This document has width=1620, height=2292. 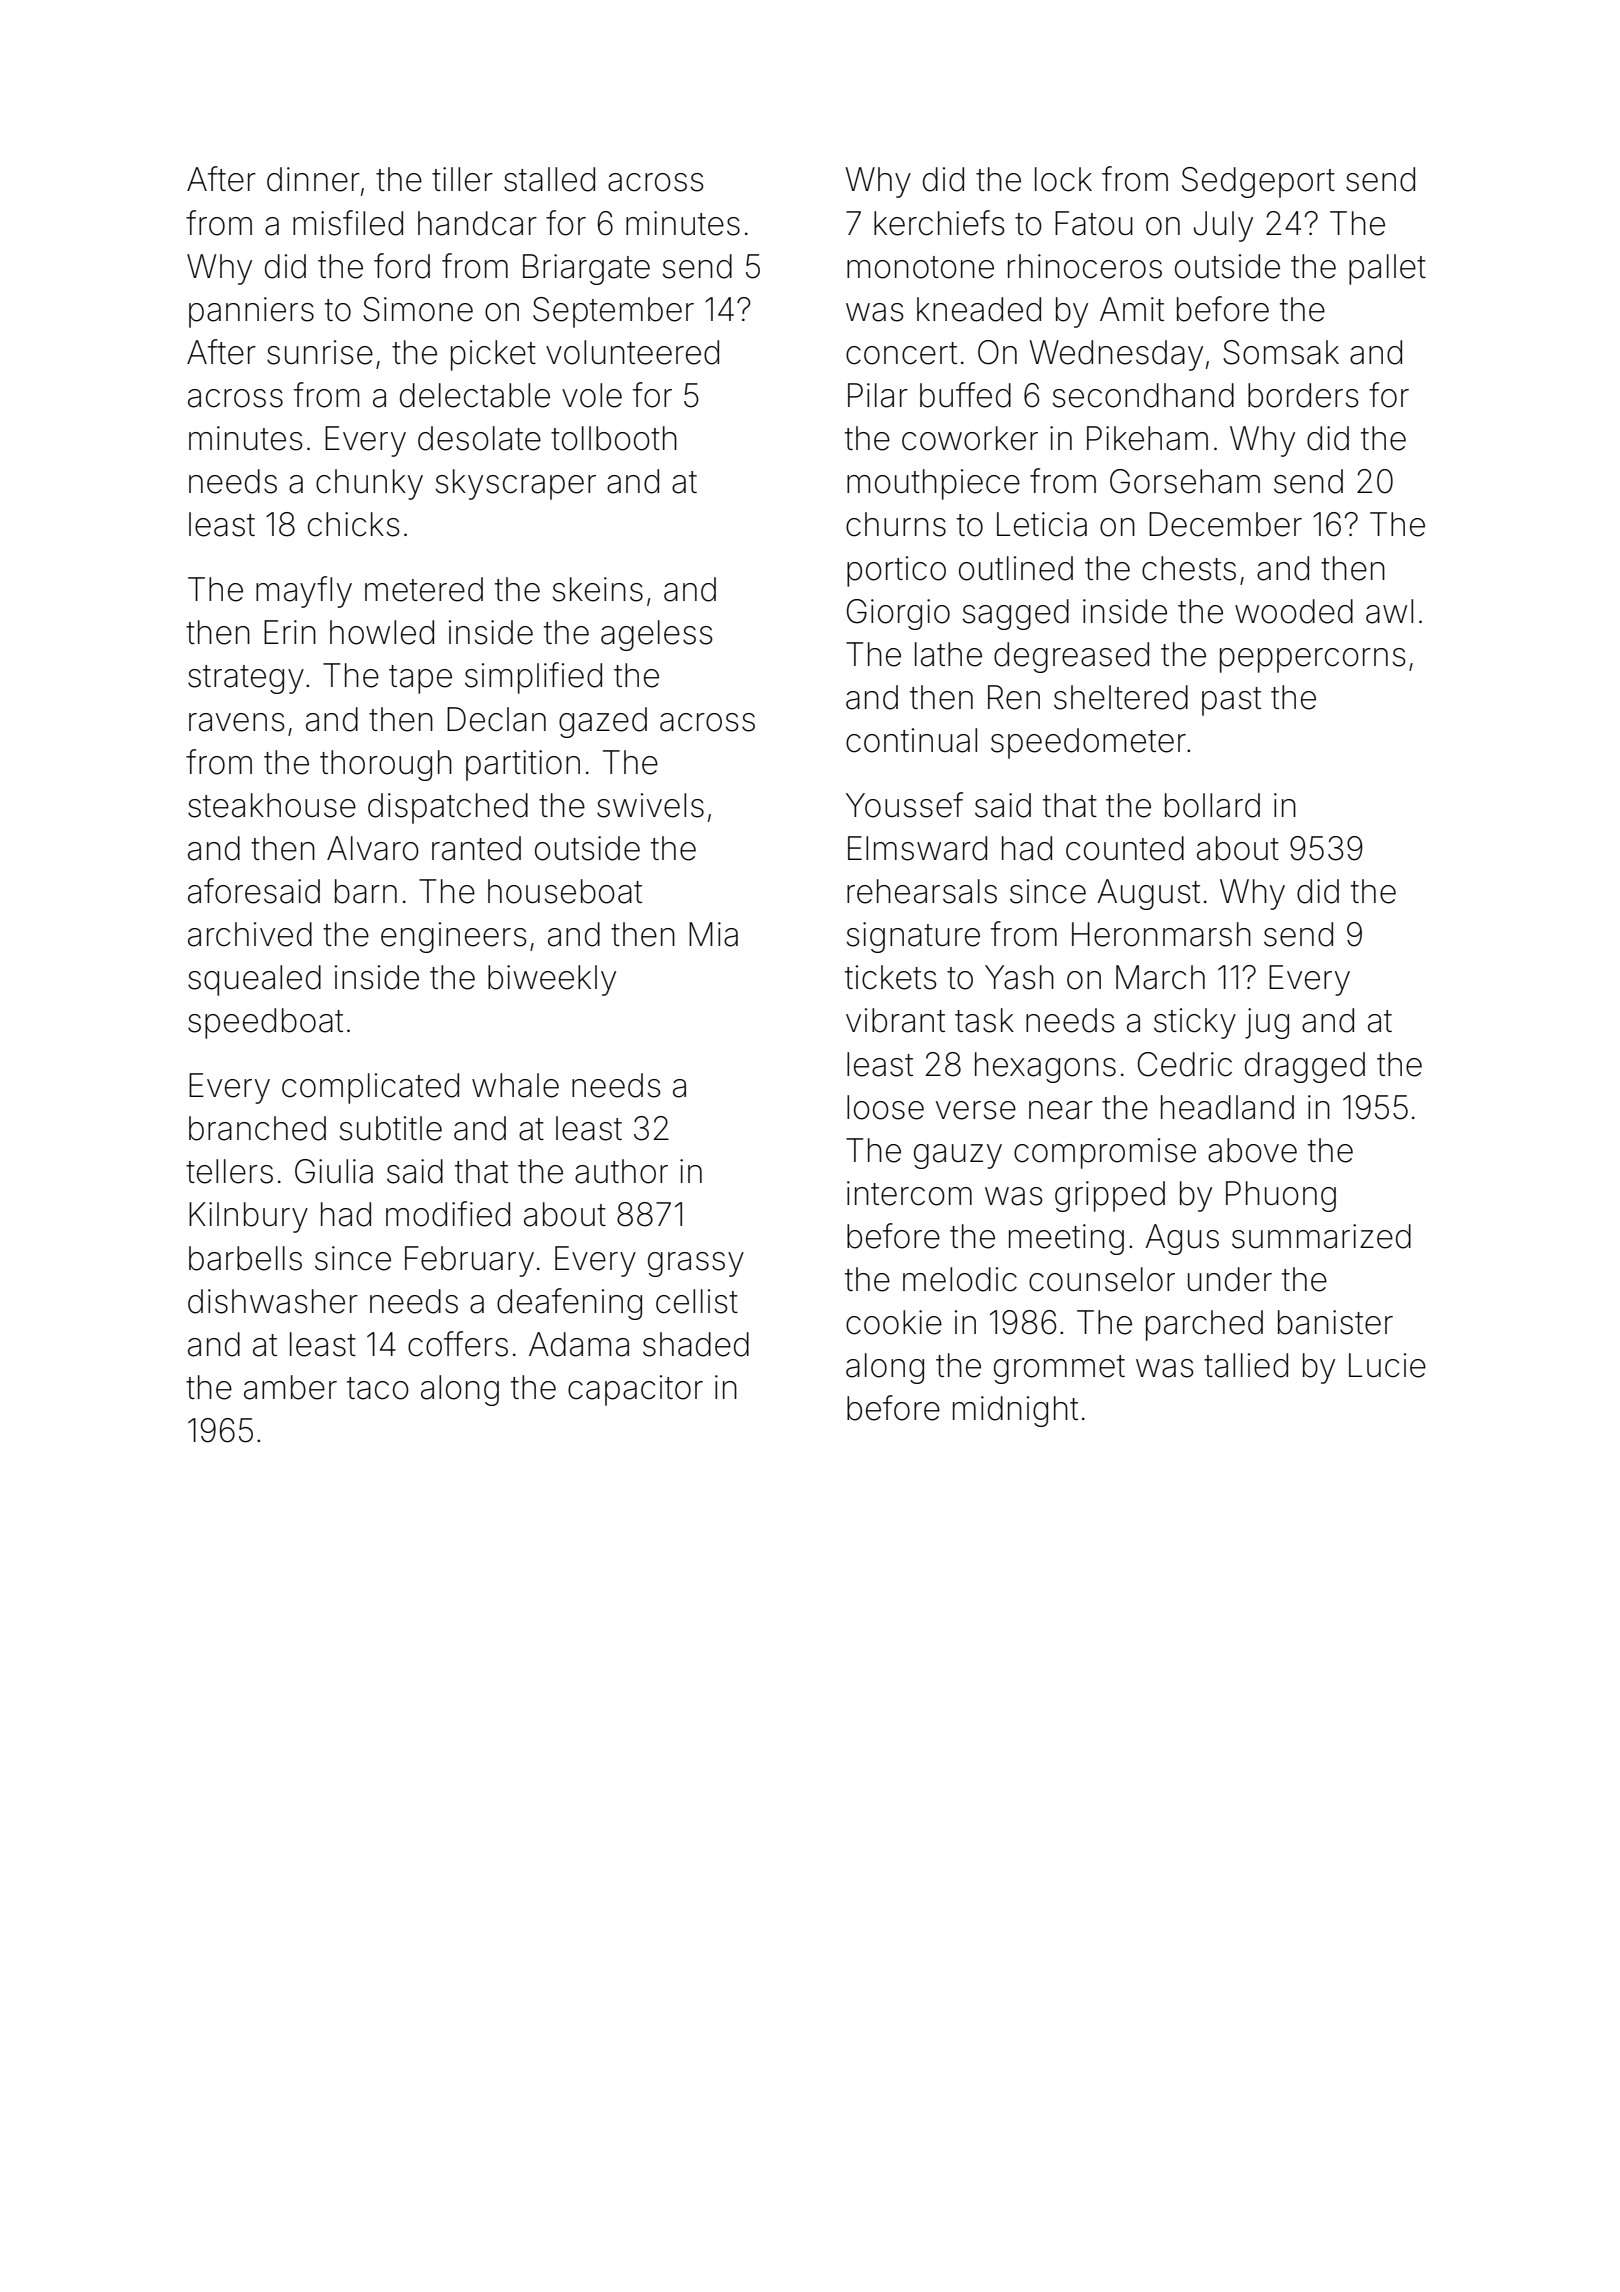 What do you see at coordinates (402, 266) in the document?
I see `ford` at bounding box center [402, 266].
